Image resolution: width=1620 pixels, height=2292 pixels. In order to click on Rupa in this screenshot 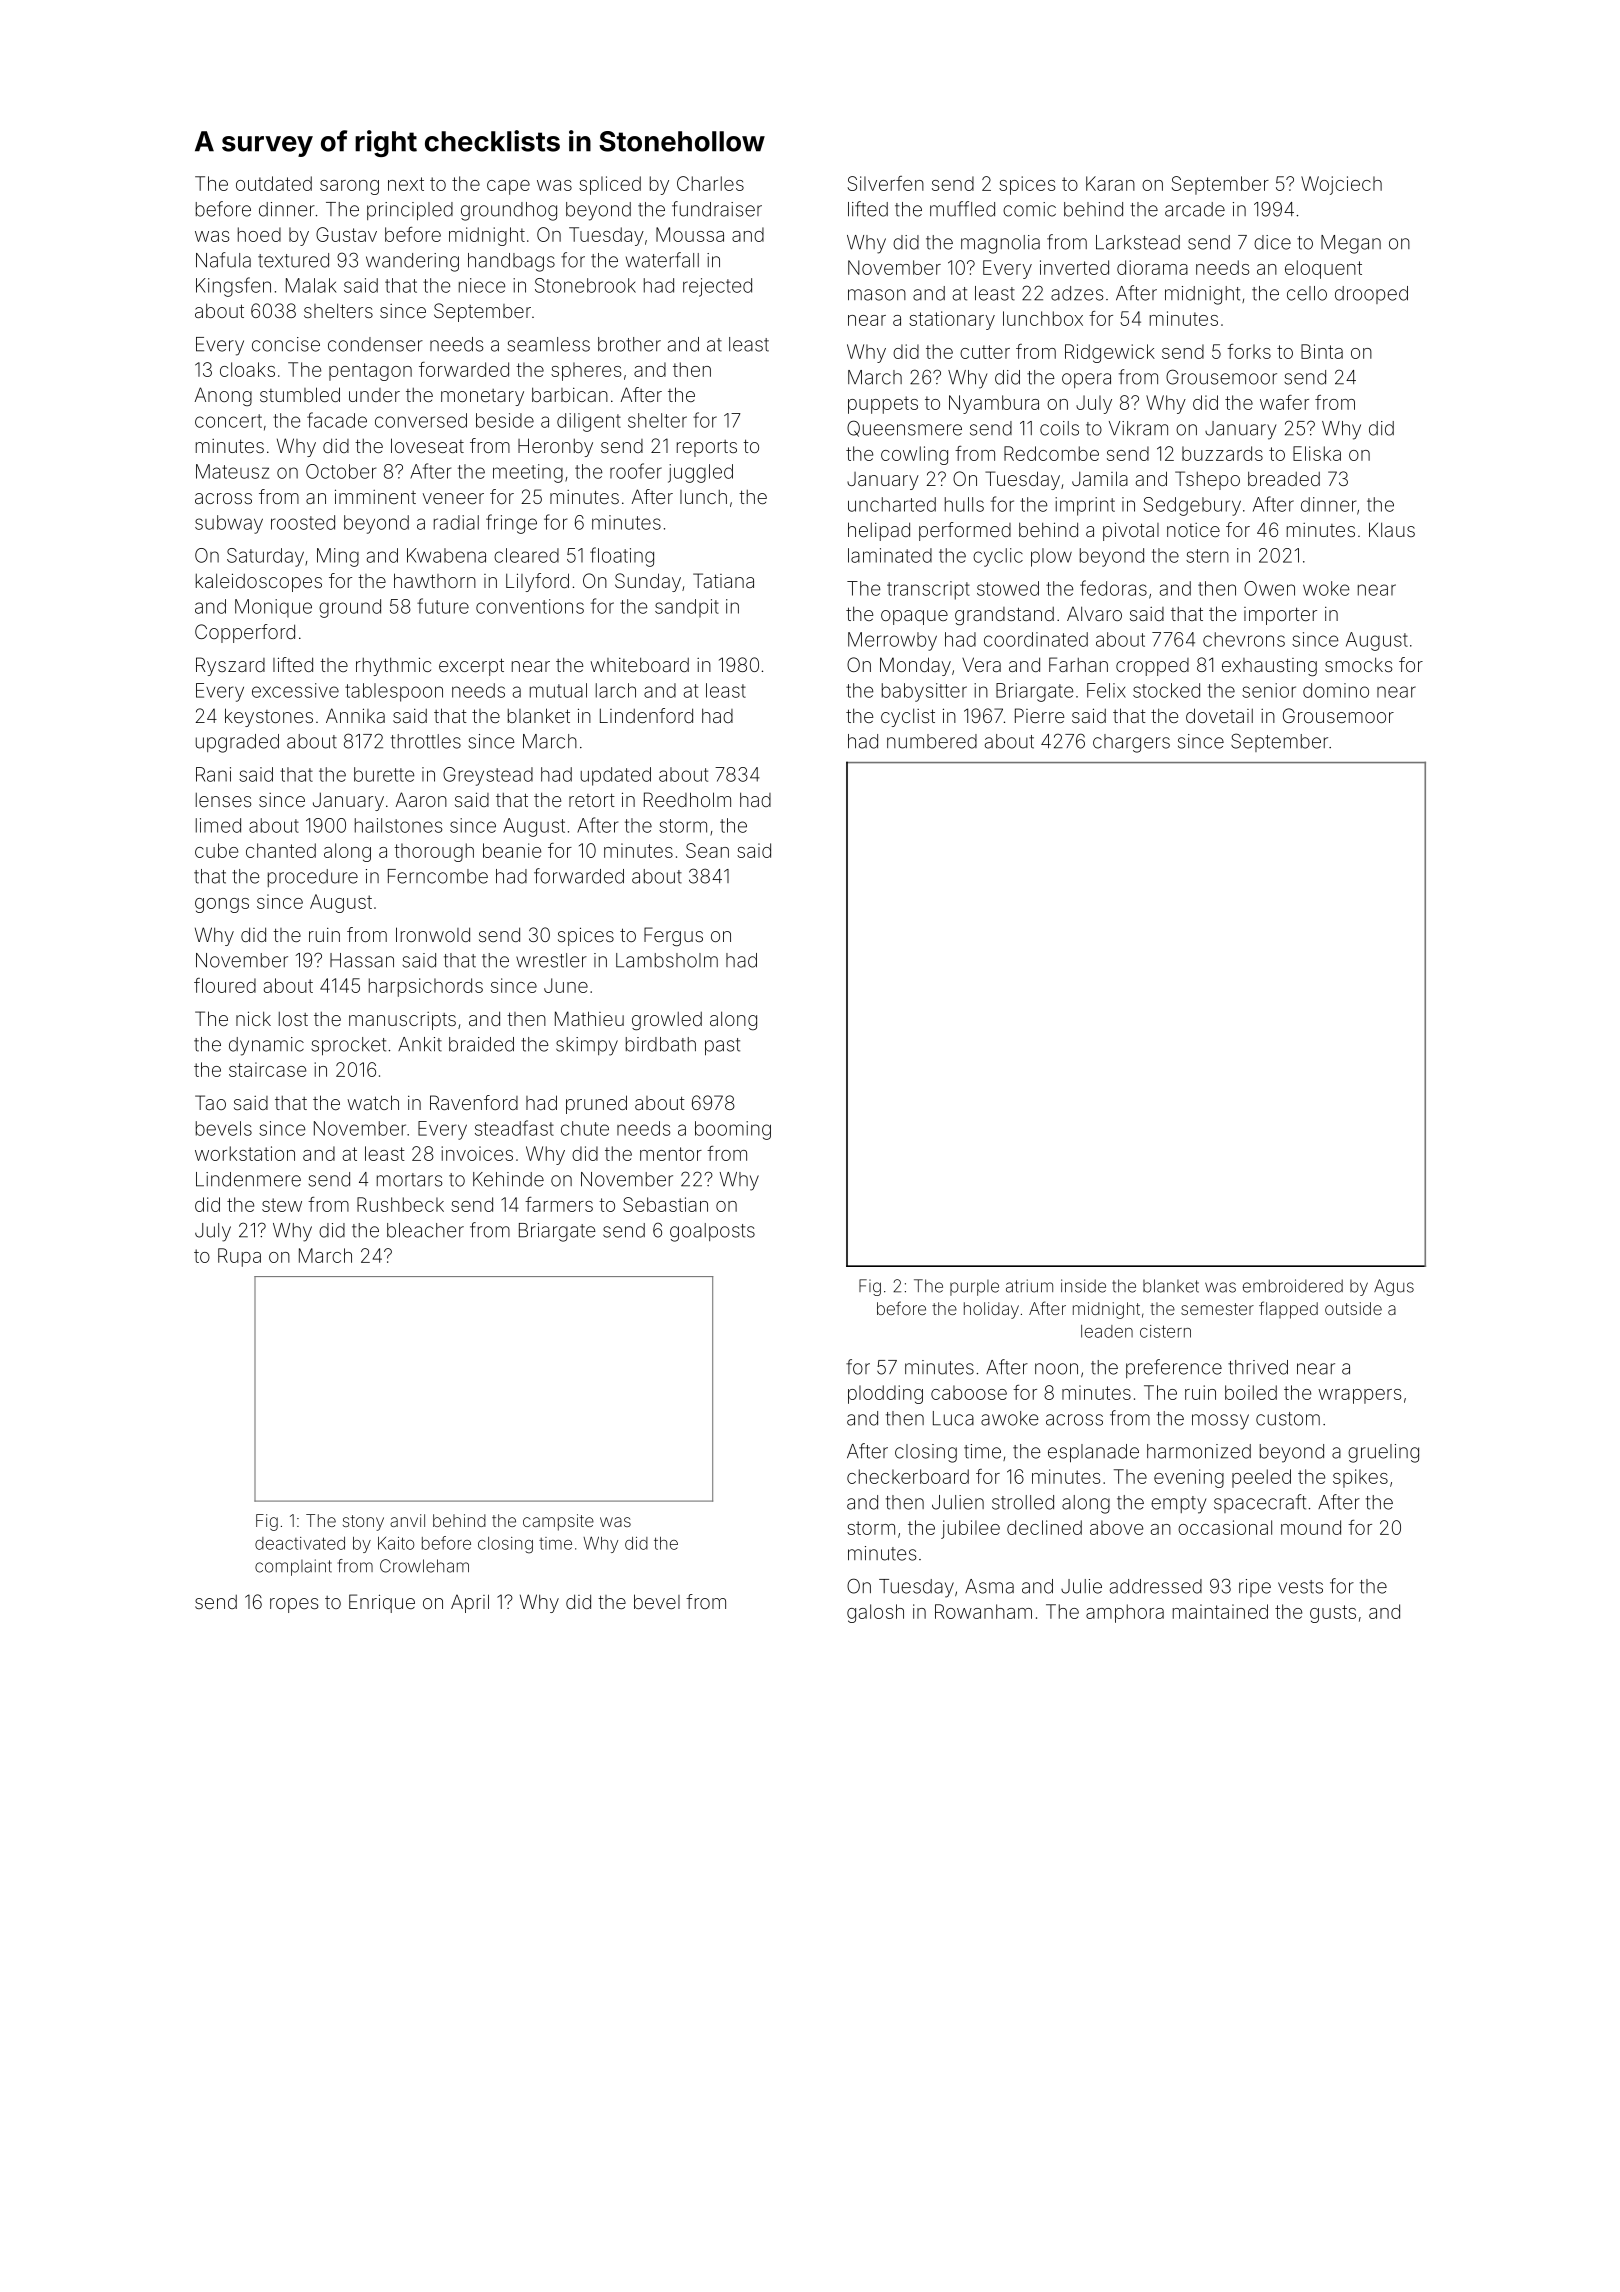, I will do `click(239, 1257)`.
